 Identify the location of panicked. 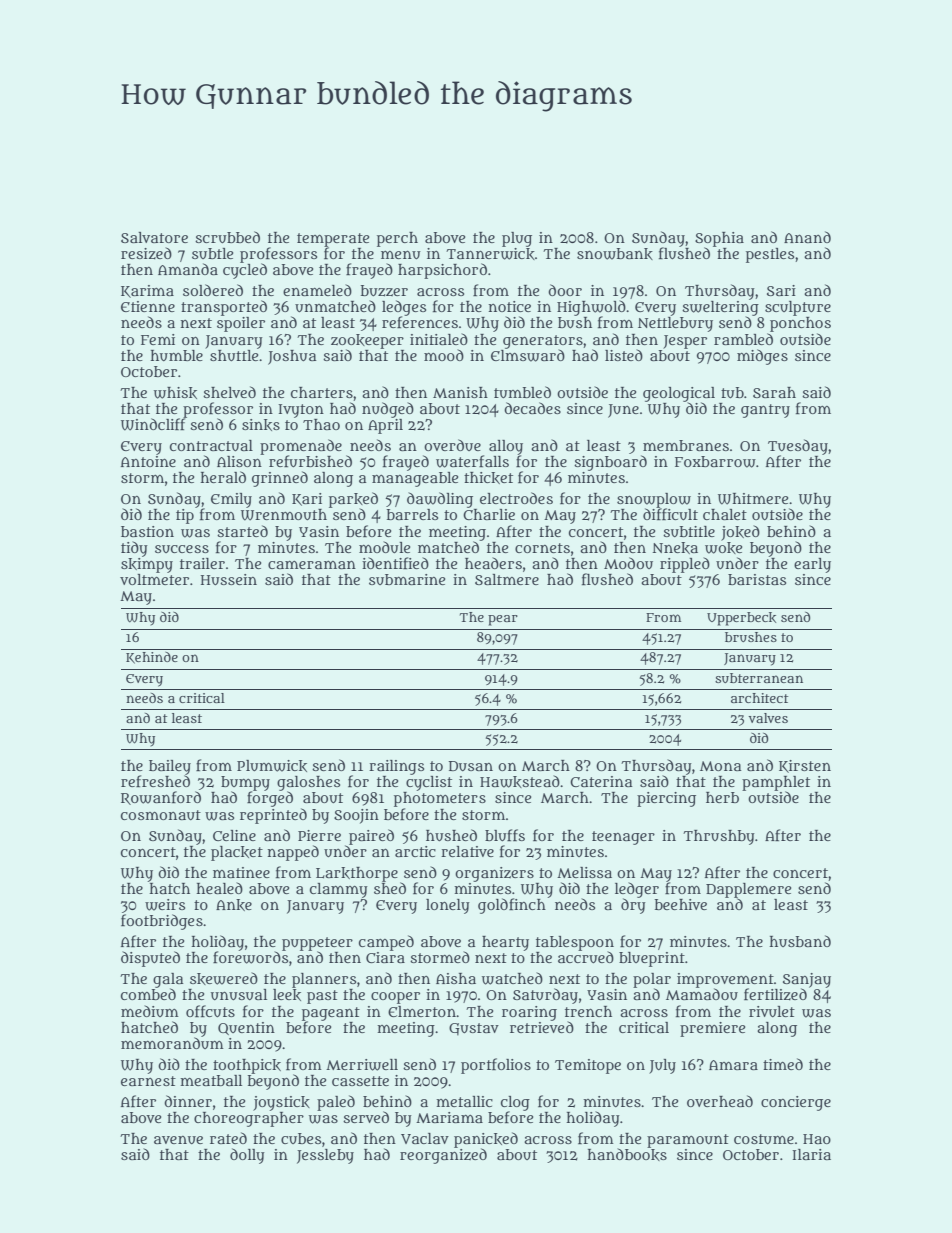
(486, 1140).
